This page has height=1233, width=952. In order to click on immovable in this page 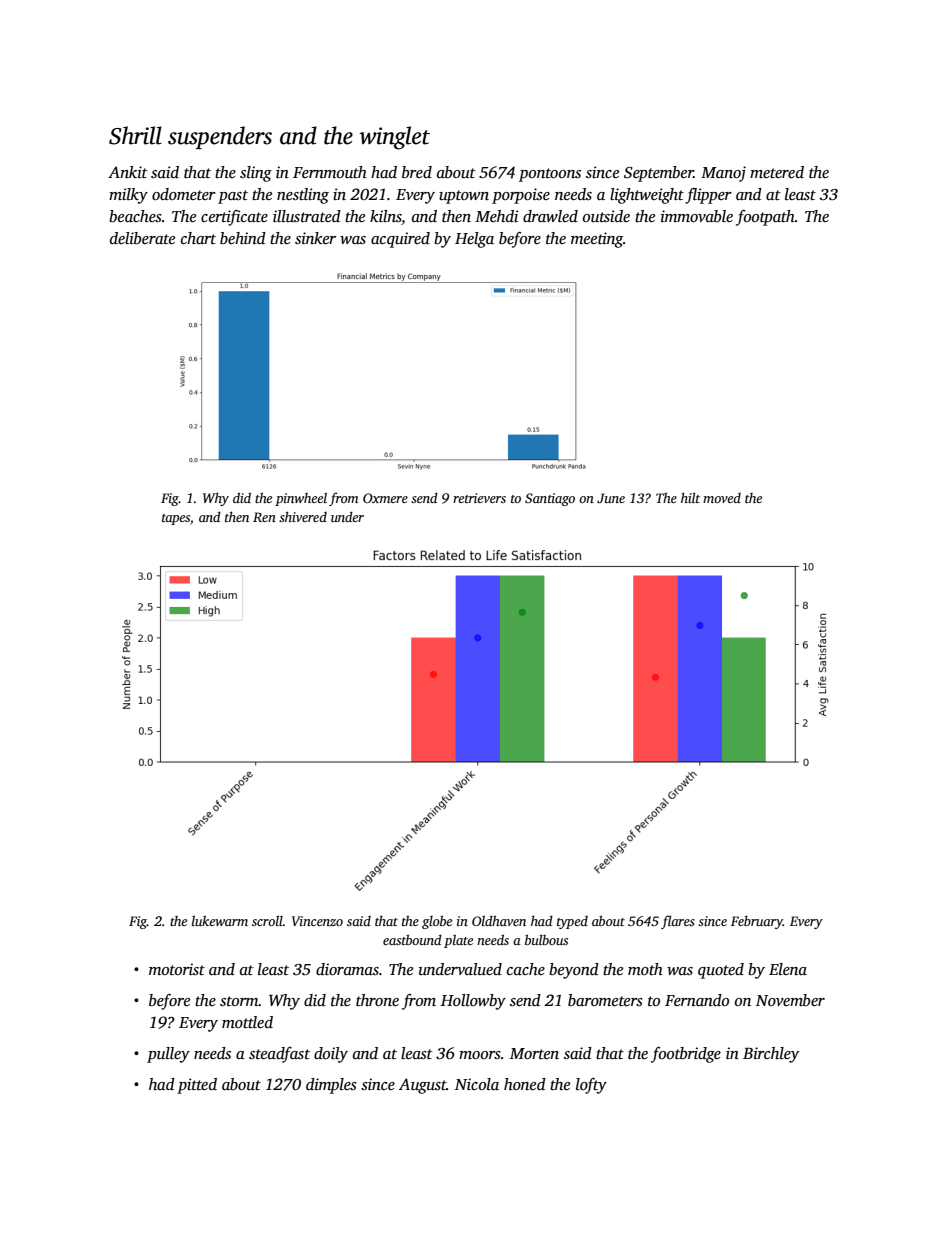, I will do `click(697, 216)`.
